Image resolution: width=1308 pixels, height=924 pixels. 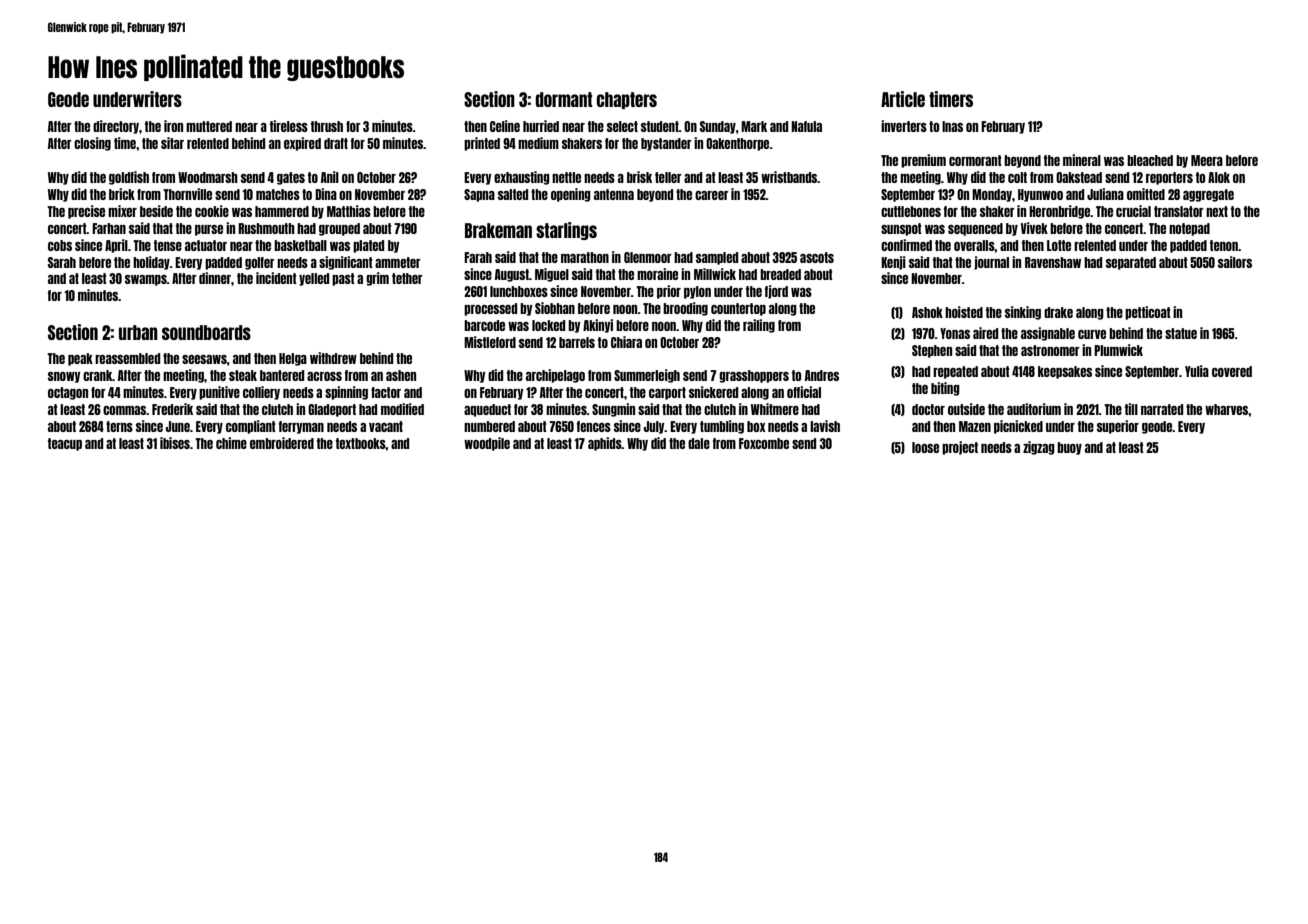 What do you see at coordinates (301, 427) in the screenshot?
I see `ferryman` at bounding box center [301, 427].
